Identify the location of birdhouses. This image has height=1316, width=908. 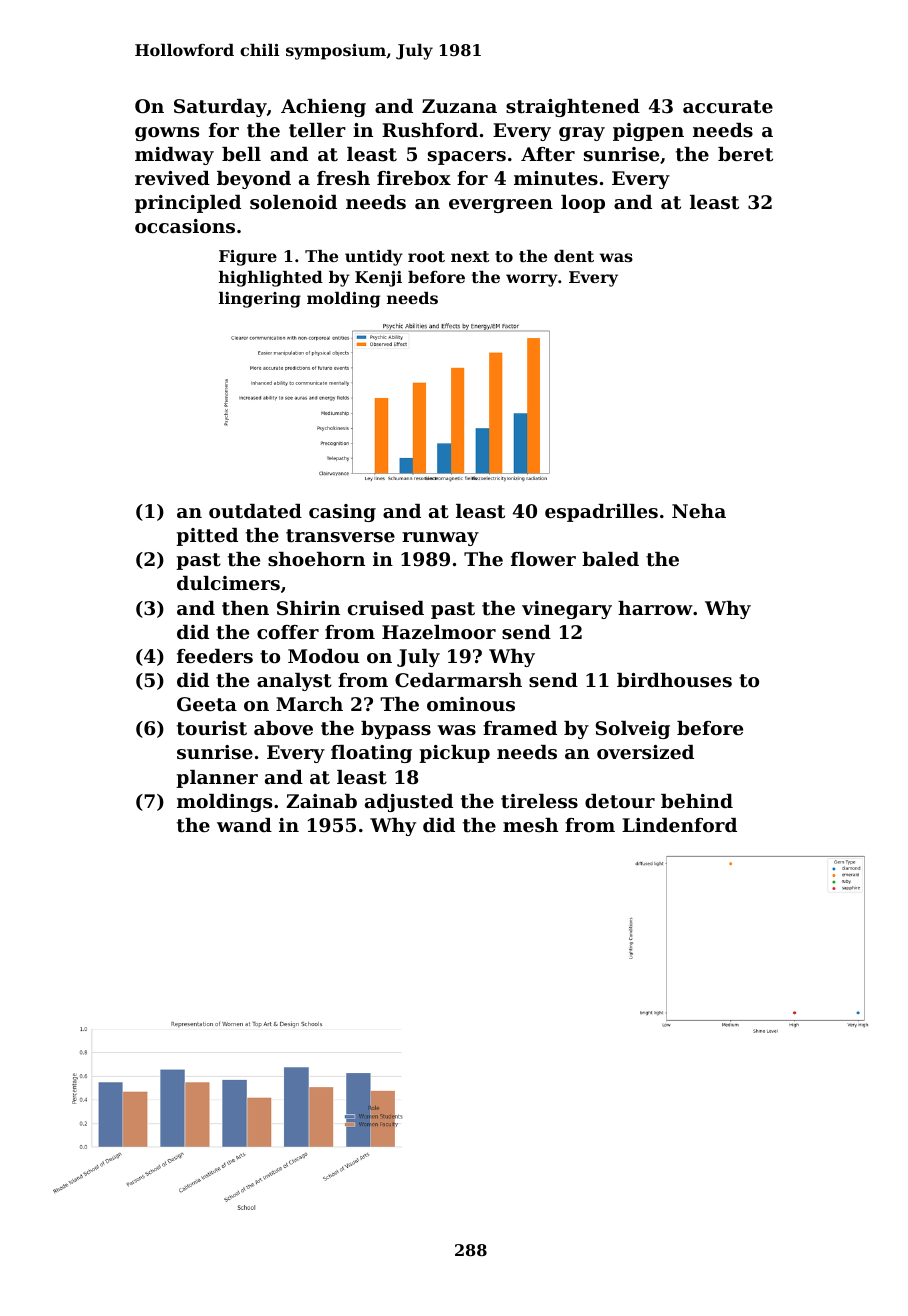
(674, 680).
